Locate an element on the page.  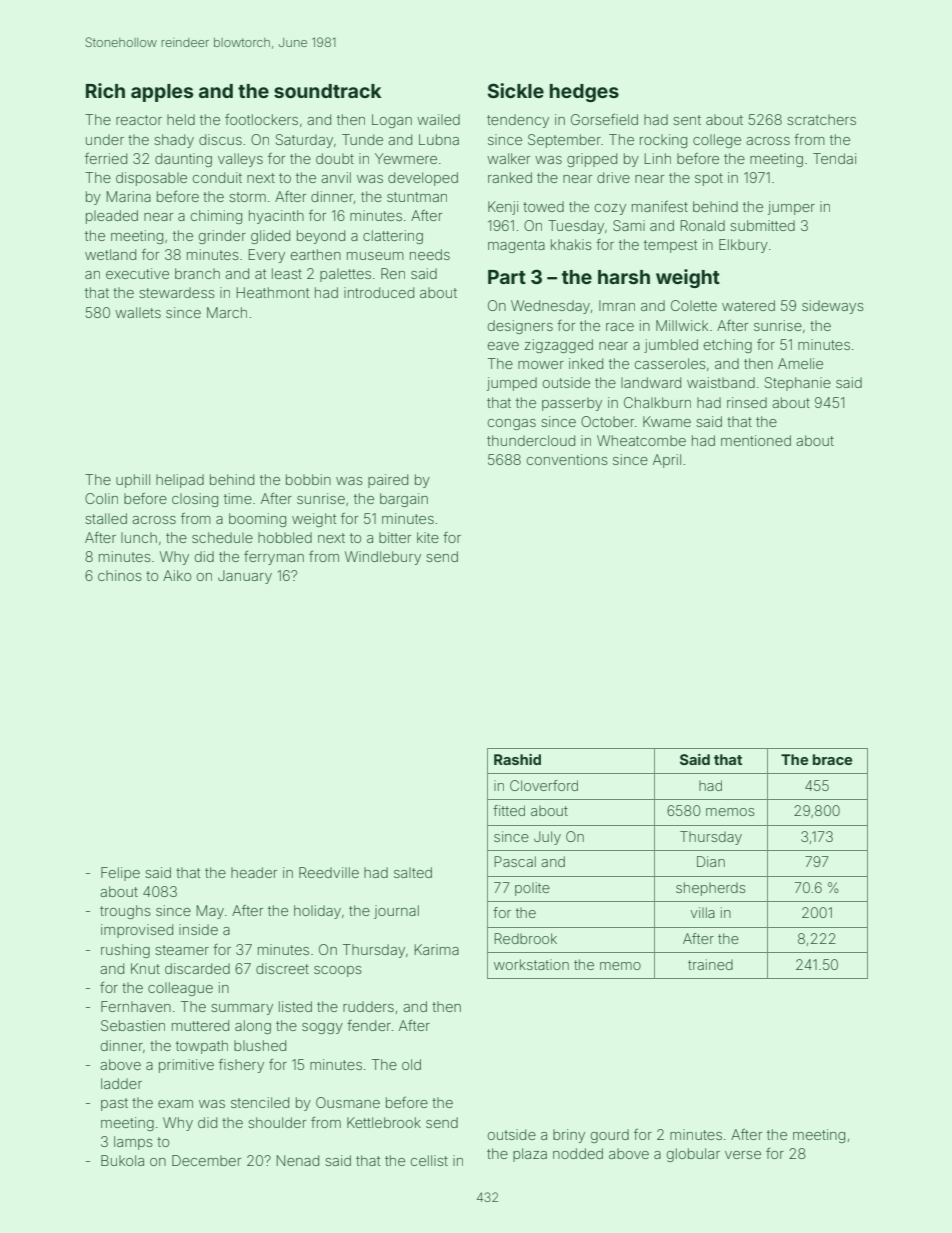
cellist is located at coordinates (429, 1160).
